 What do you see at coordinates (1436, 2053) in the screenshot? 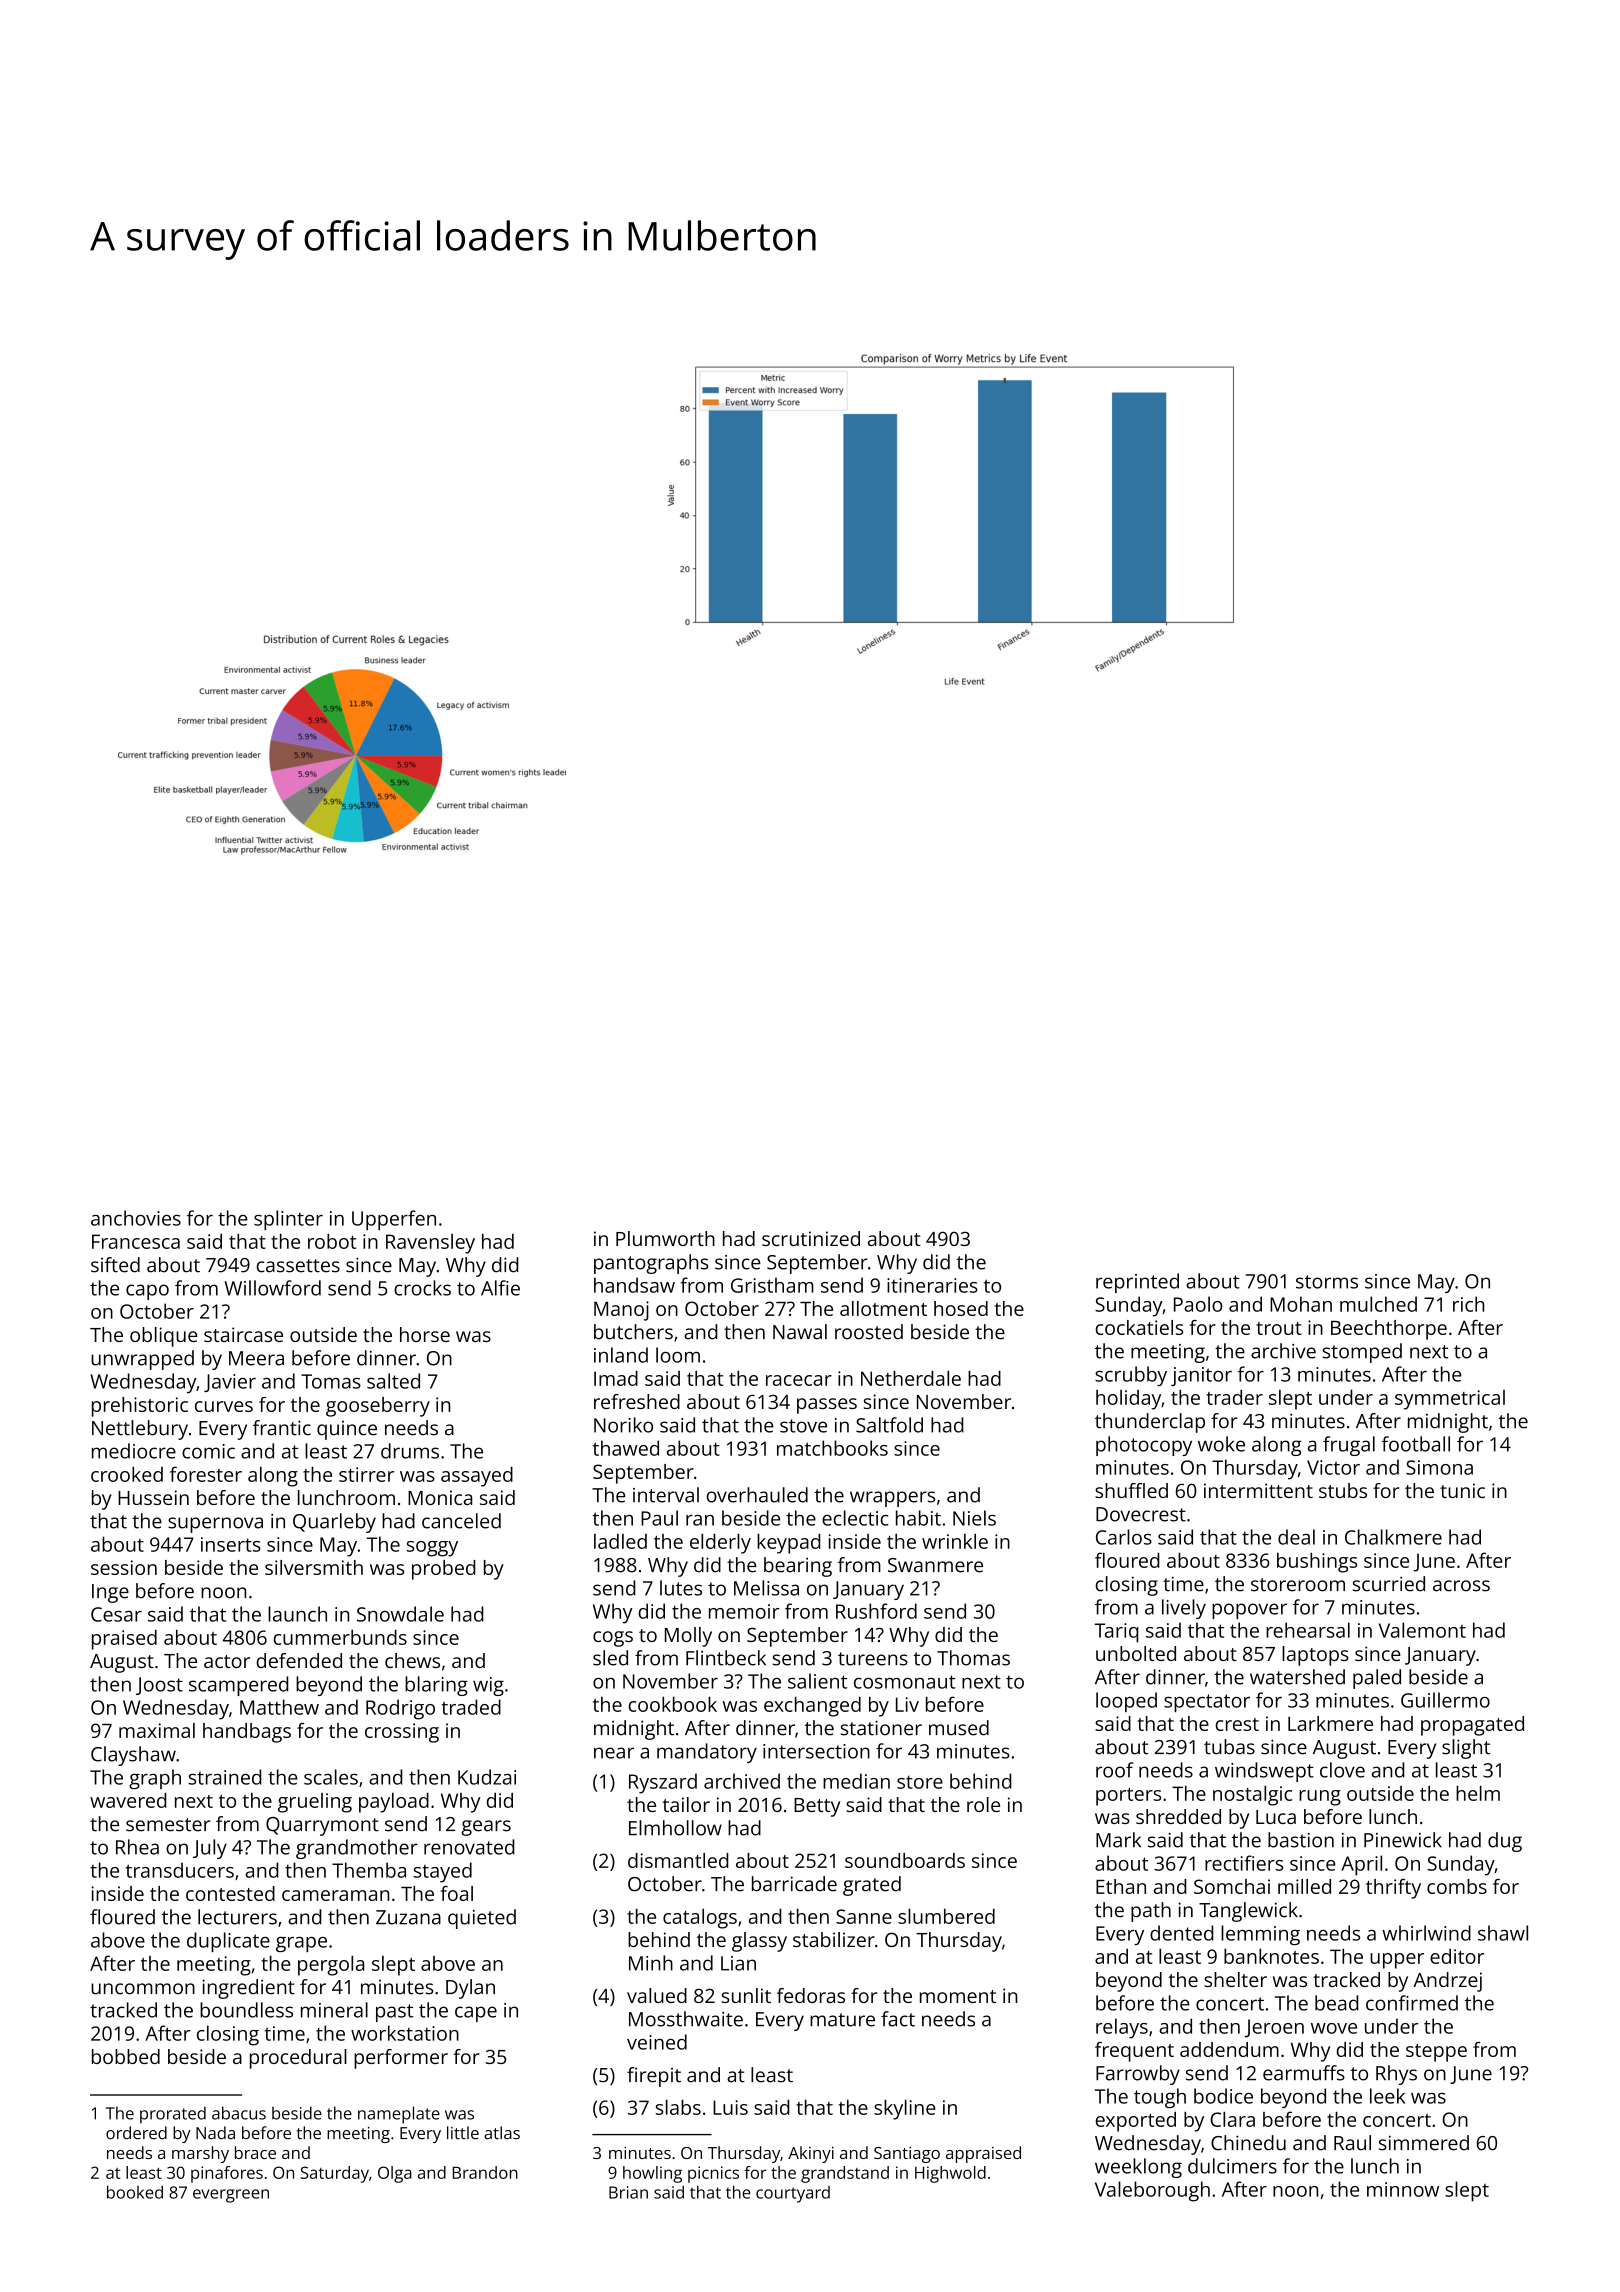
I see `steppe` at bounding box center [1436, 2053].
